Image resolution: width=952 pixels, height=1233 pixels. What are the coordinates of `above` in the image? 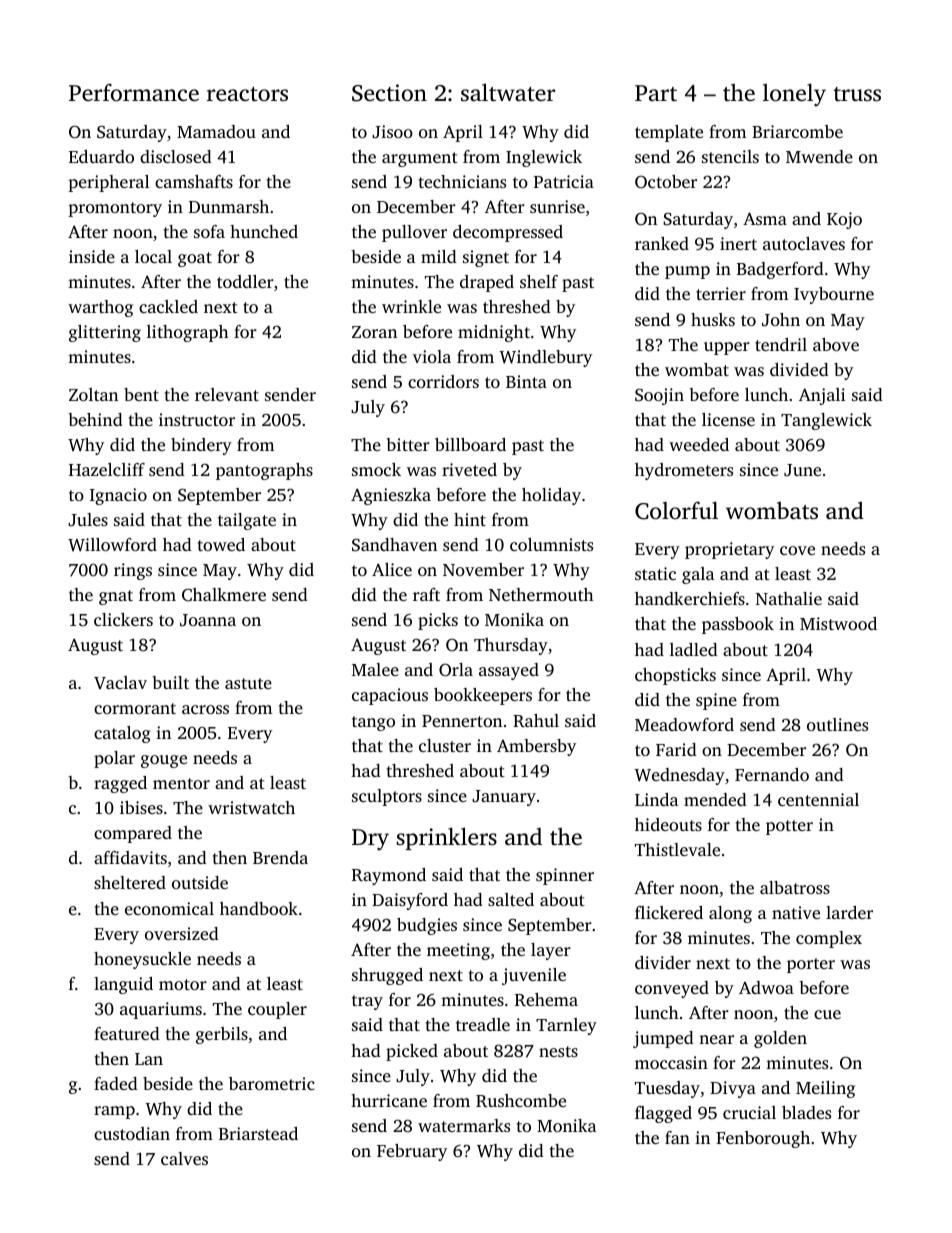 It's located at (836, 344).
